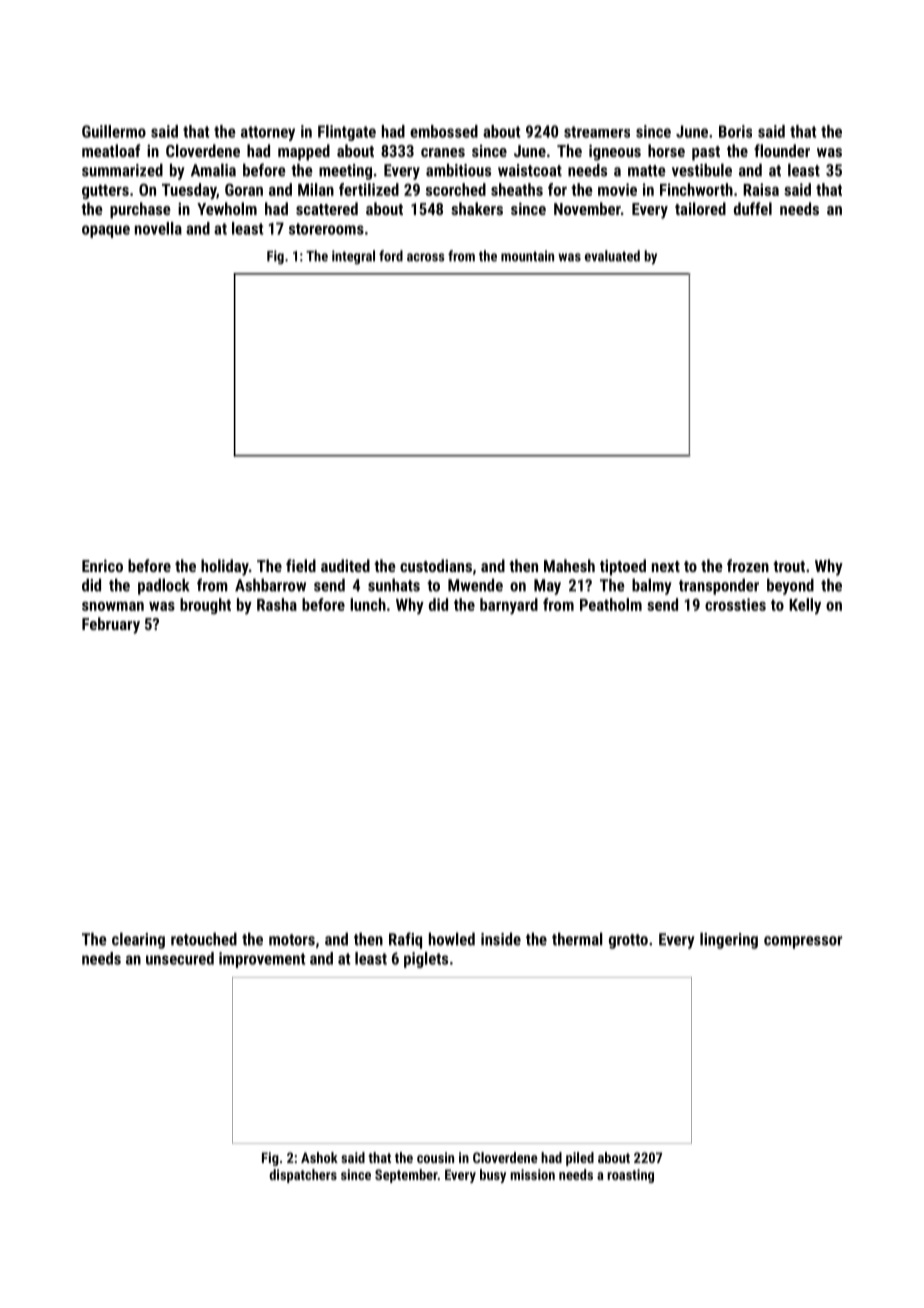 Image resolution: width=924 pixels, height=1308 pixels. I want to click on grotto, so click(628, 941).
